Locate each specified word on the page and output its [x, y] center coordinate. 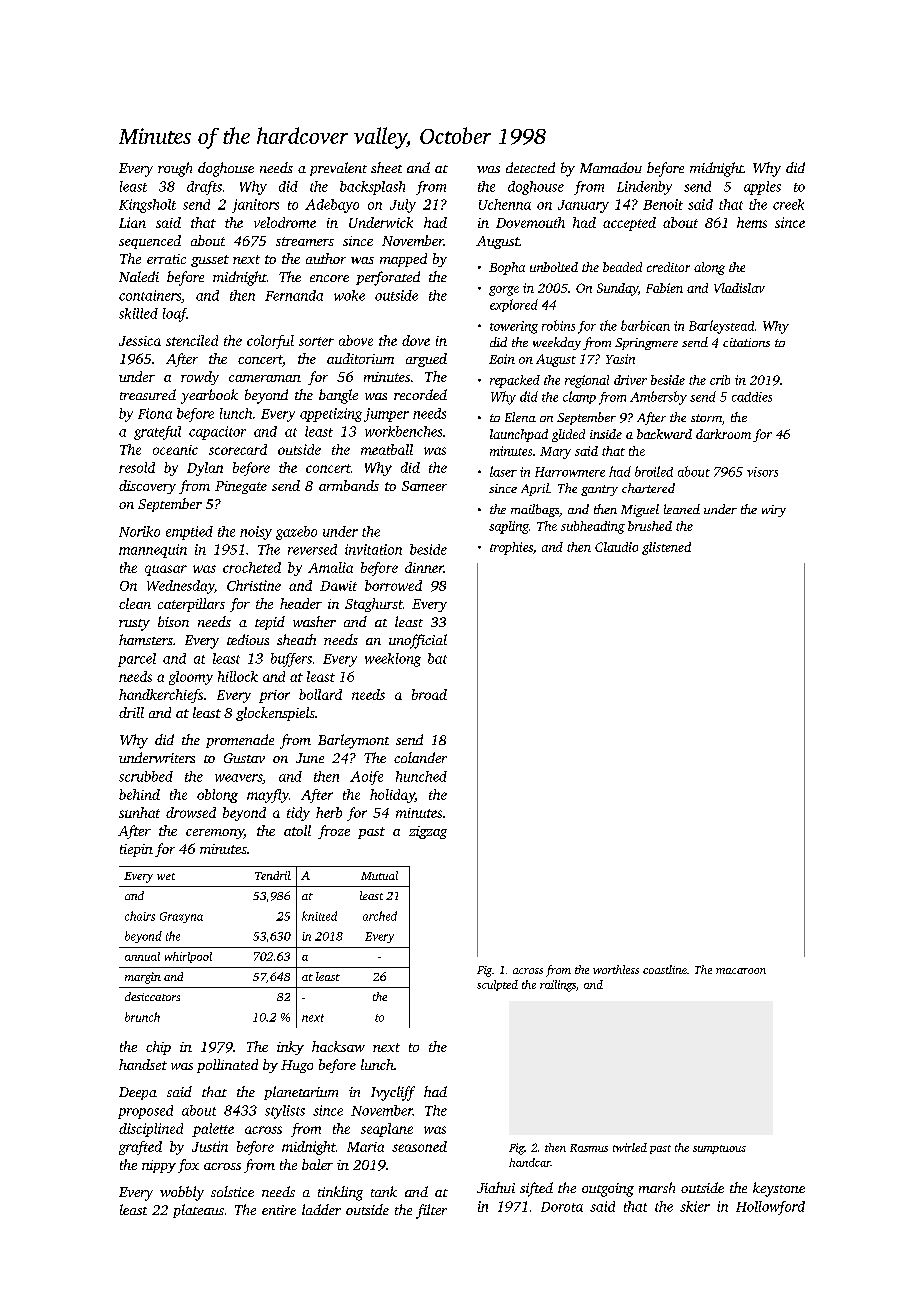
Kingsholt [147, 206]
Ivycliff [393, 1093]
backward [664, 434]
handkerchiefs [161, 696]
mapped [403, 260]
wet [166, 876]
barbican [645, 325]
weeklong [393, 660]
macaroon [741, 971]
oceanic [175, 450]
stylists [285, 1112]
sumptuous [719, 1149]
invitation [373, 549]
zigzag [428, 832]
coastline [665, 969]
